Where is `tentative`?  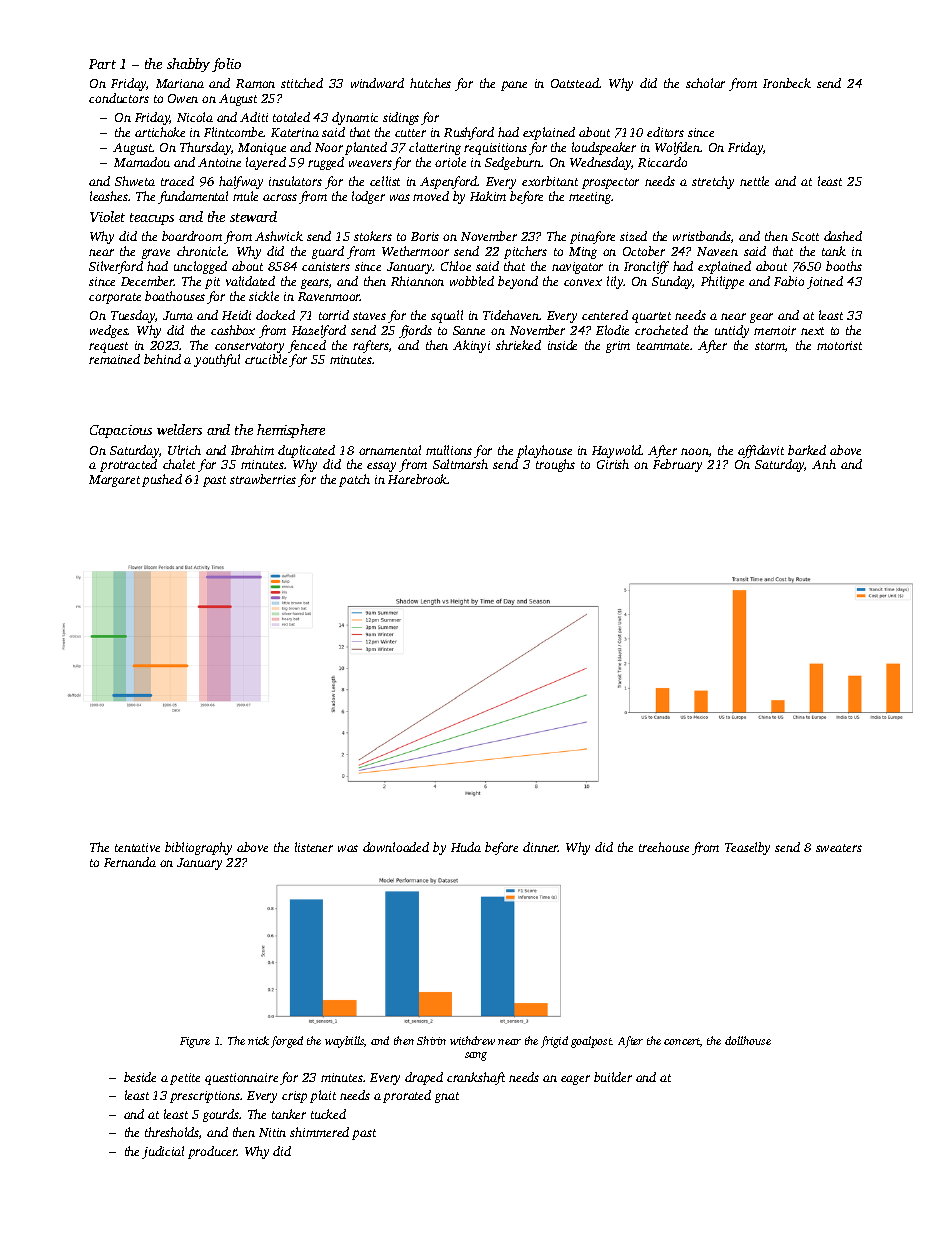
tentative is located at coordinates (137, 847).
